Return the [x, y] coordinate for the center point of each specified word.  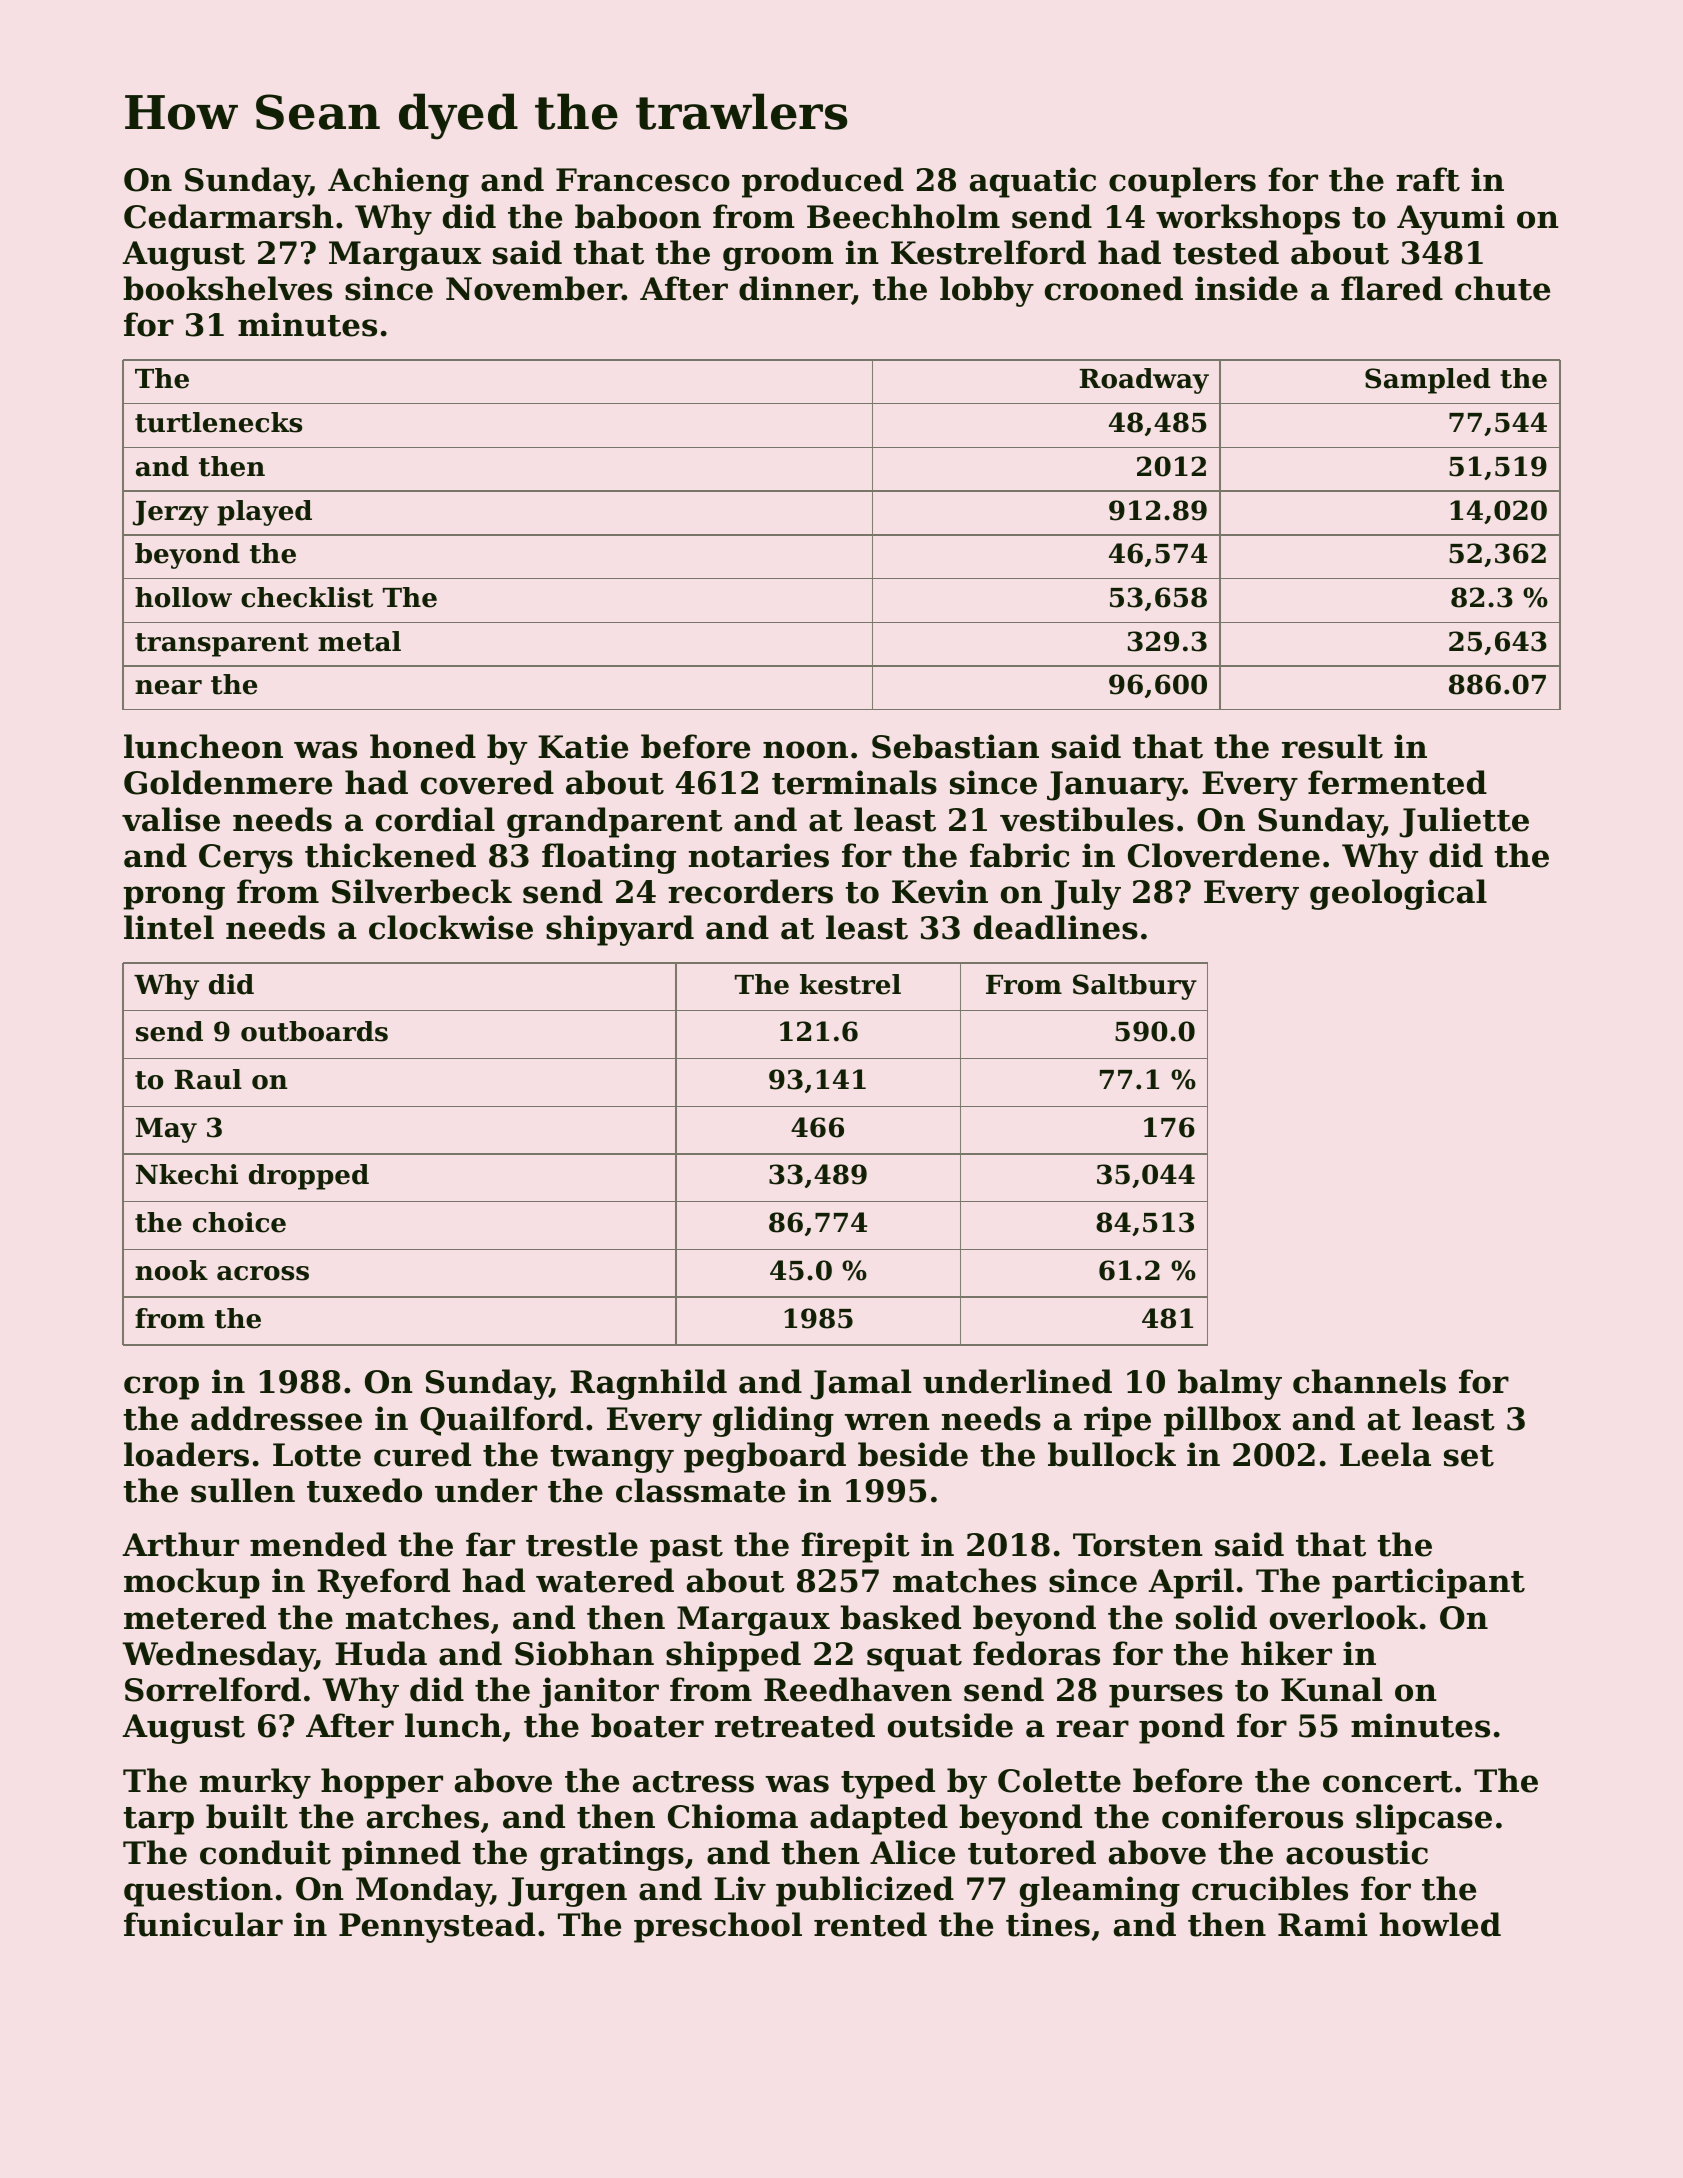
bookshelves [227, 288]
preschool [718, 1927]
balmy [1230, 1384]
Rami [1322, 1924]
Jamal [860, 1384]
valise [171, 819]
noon [805, 750]
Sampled [1428, 381]
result [1332, 746]
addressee [276, 1418]
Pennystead [437, 1927]
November [534, 288]
